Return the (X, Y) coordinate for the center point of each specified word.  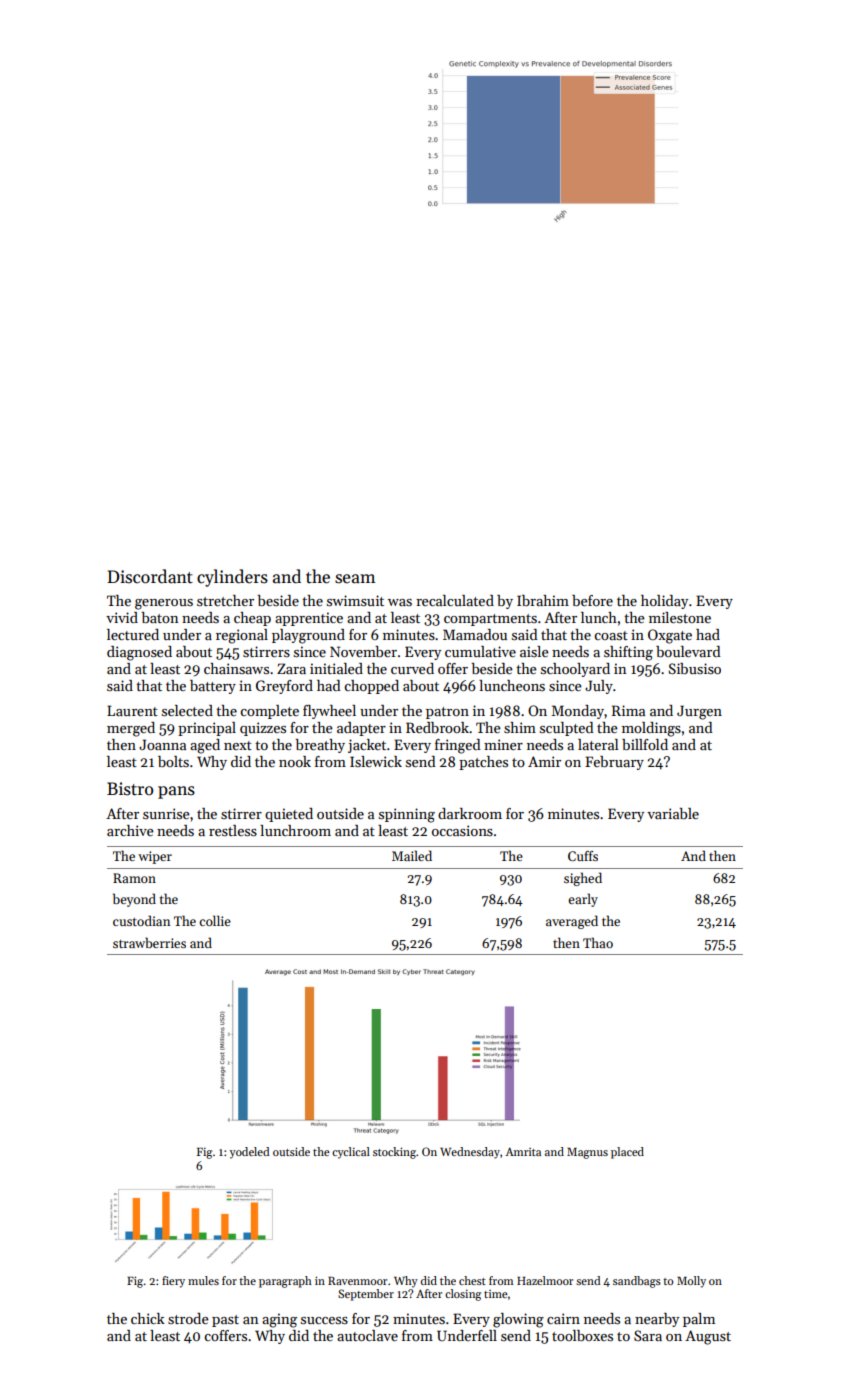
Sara (648, 1335)
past (225, 1321)
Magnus (587, 1153)
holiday (664, 602)
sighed (583, 879)
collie (215, 920)
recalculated (455, 600)
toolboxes (582, 1335)
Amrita (523, 1152)
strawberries (149, 942)
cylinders (232, 578)
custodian (141, 920)
